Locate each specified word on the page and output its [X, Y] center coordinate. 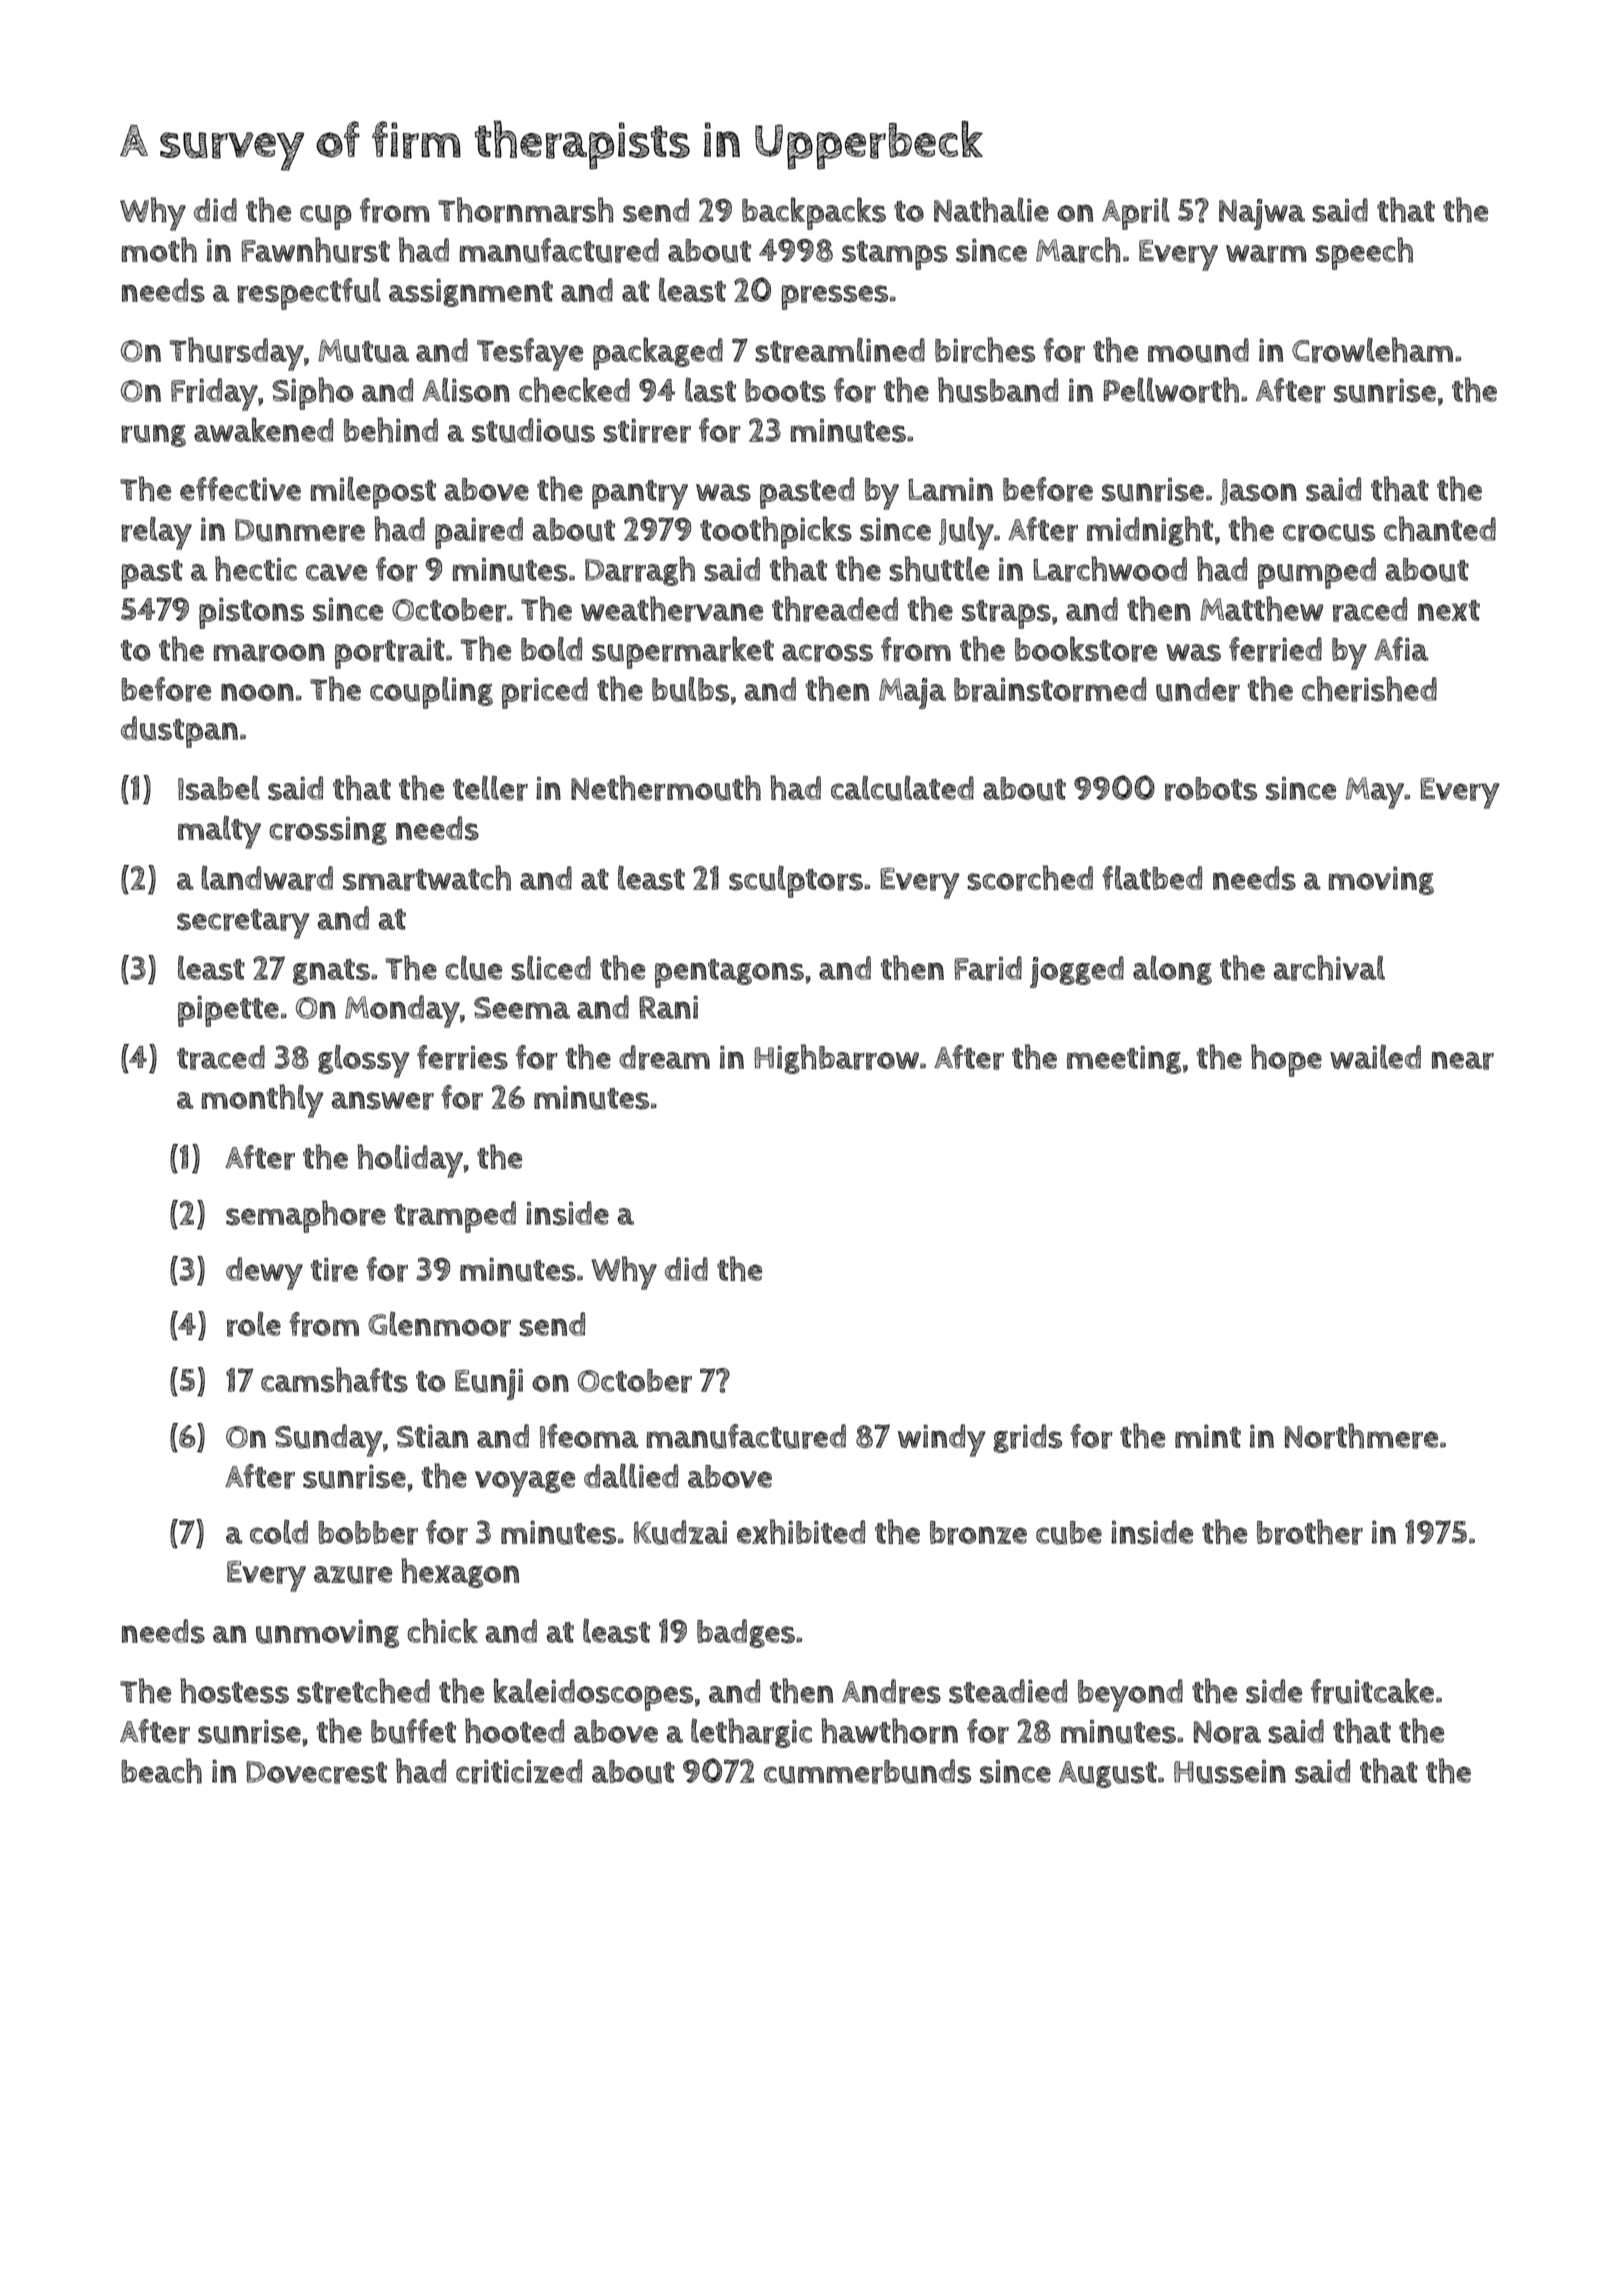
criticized [519, 1771]
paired [479, 533]
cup [326, 217]
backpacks [814, 213]
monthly [262, 1101]
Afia [1401, 649]
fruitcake [1372, 1691]
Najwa [1262, 214]
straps [1006, 614]
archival [1329, 968]
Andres [891, 1691]
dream [664, 1057]
